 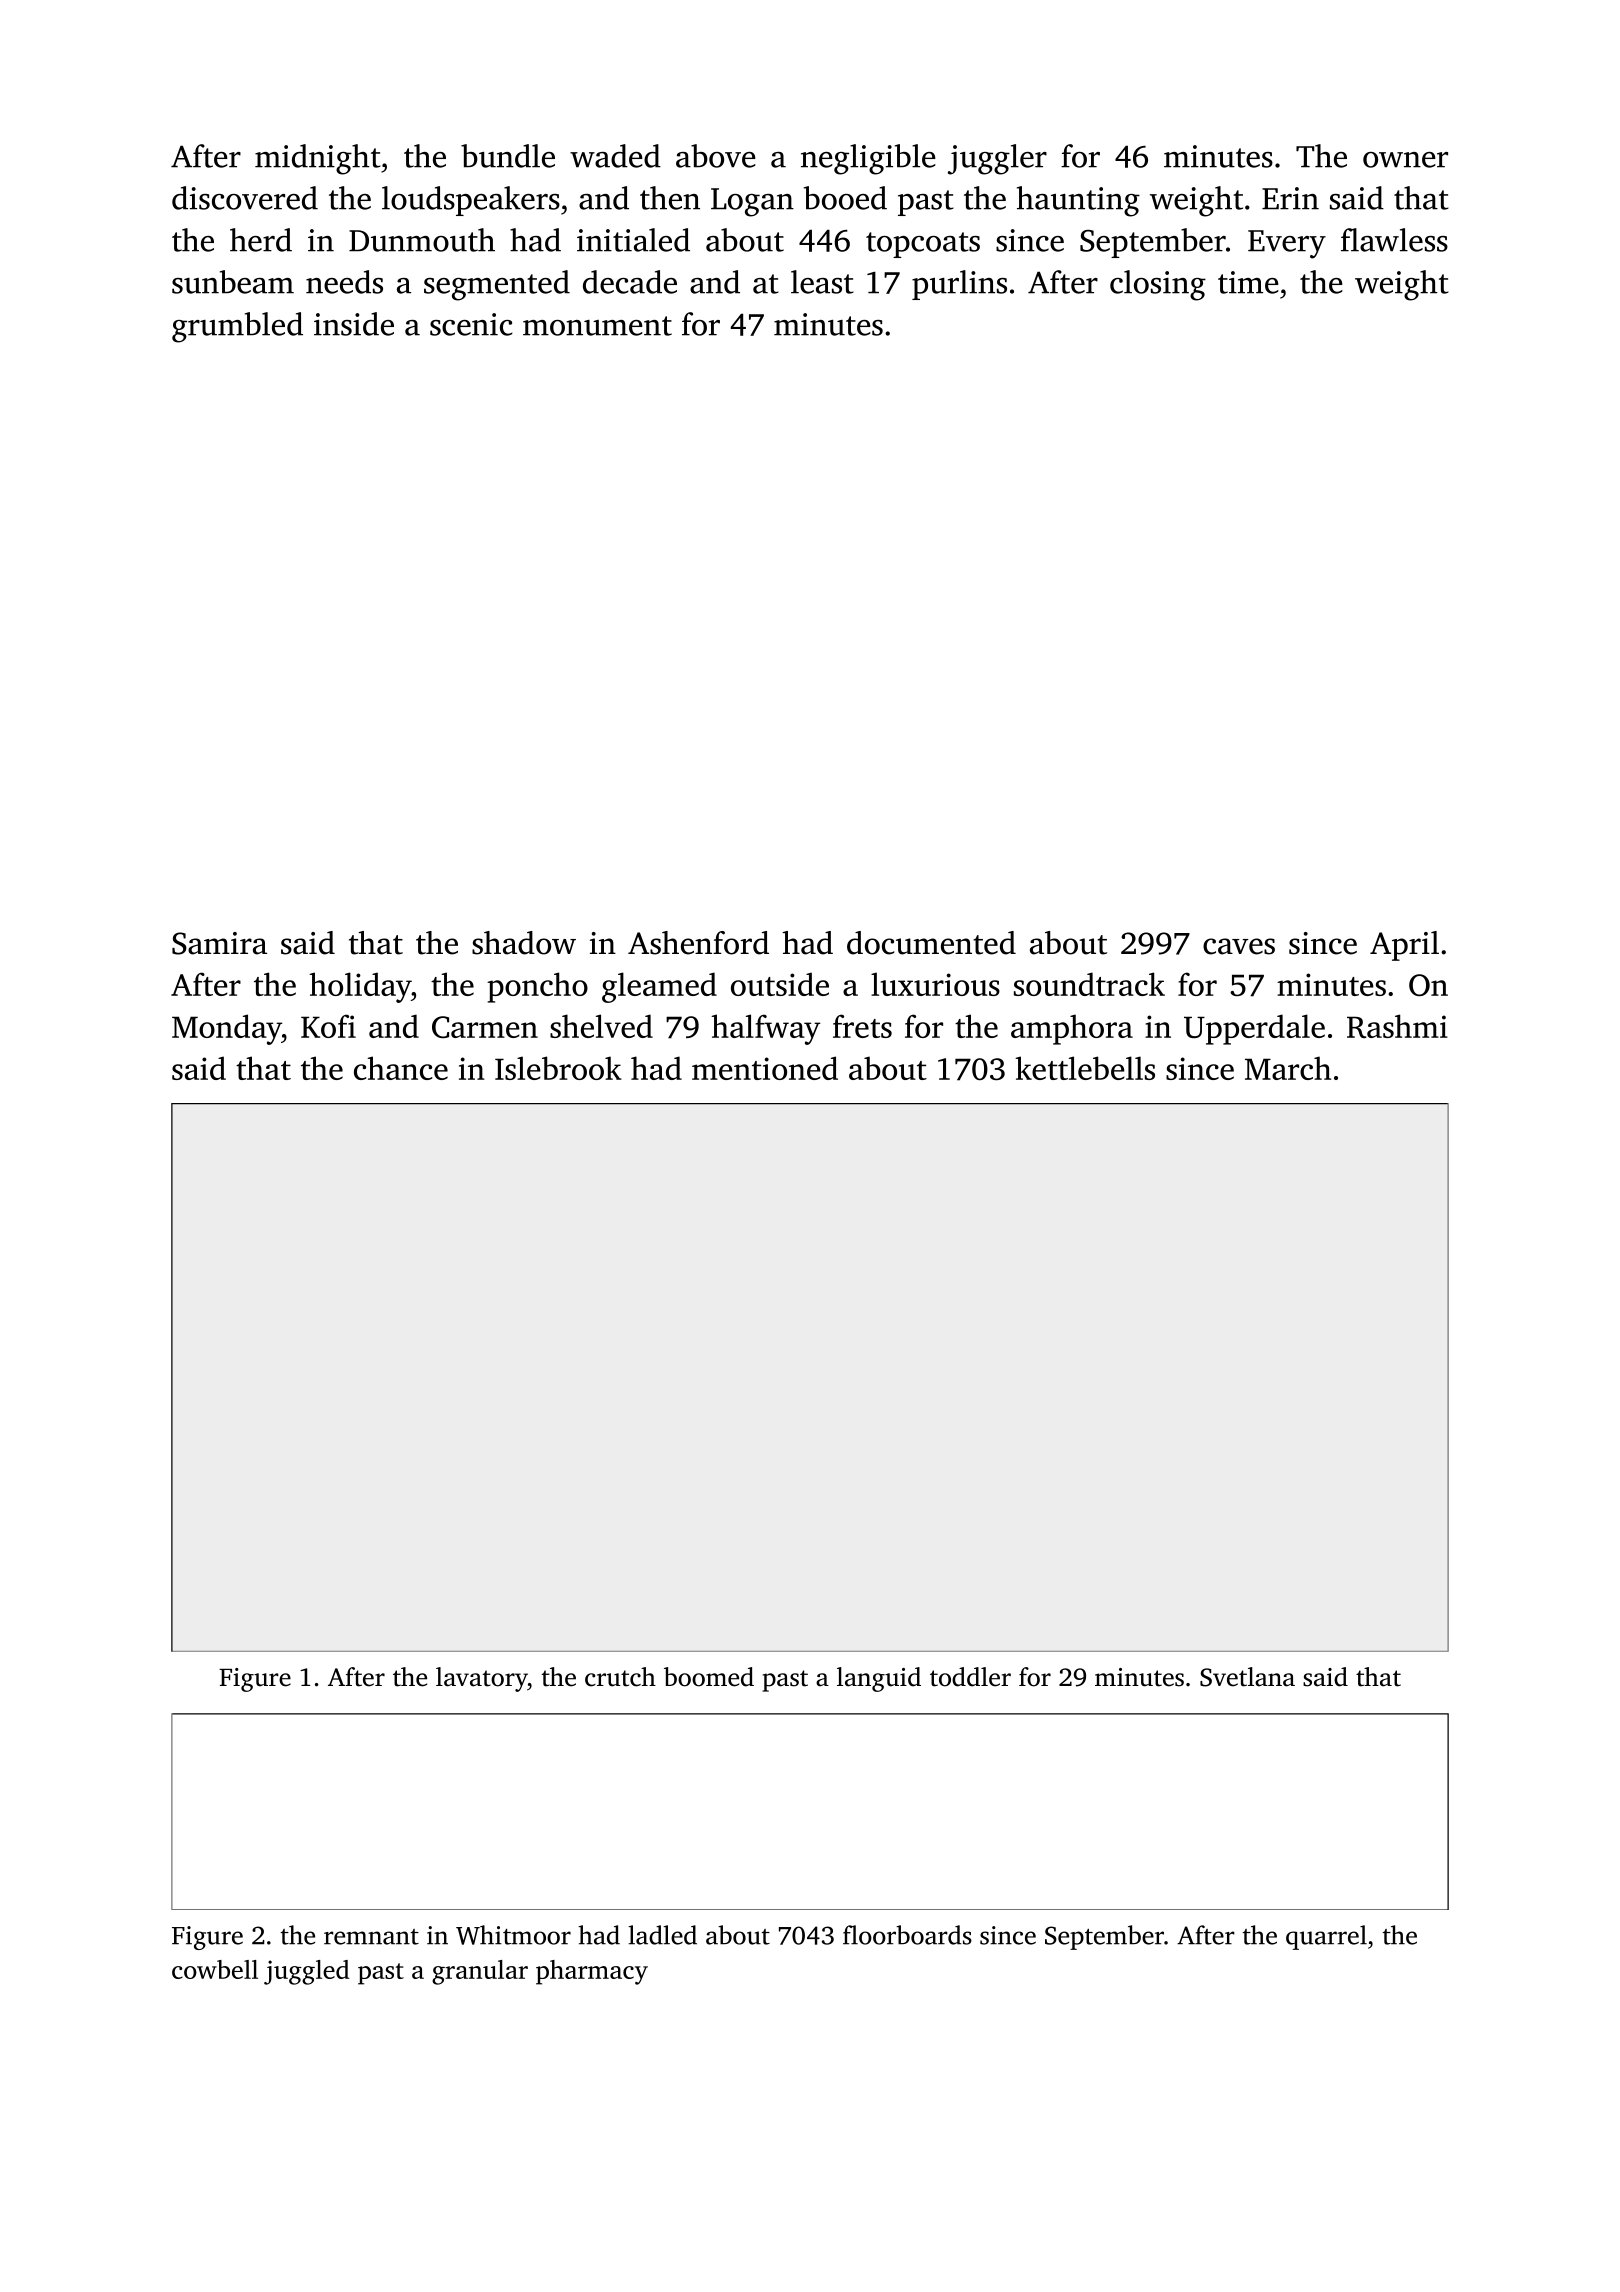 I want to click on decade, so click(x=630, y=282).
